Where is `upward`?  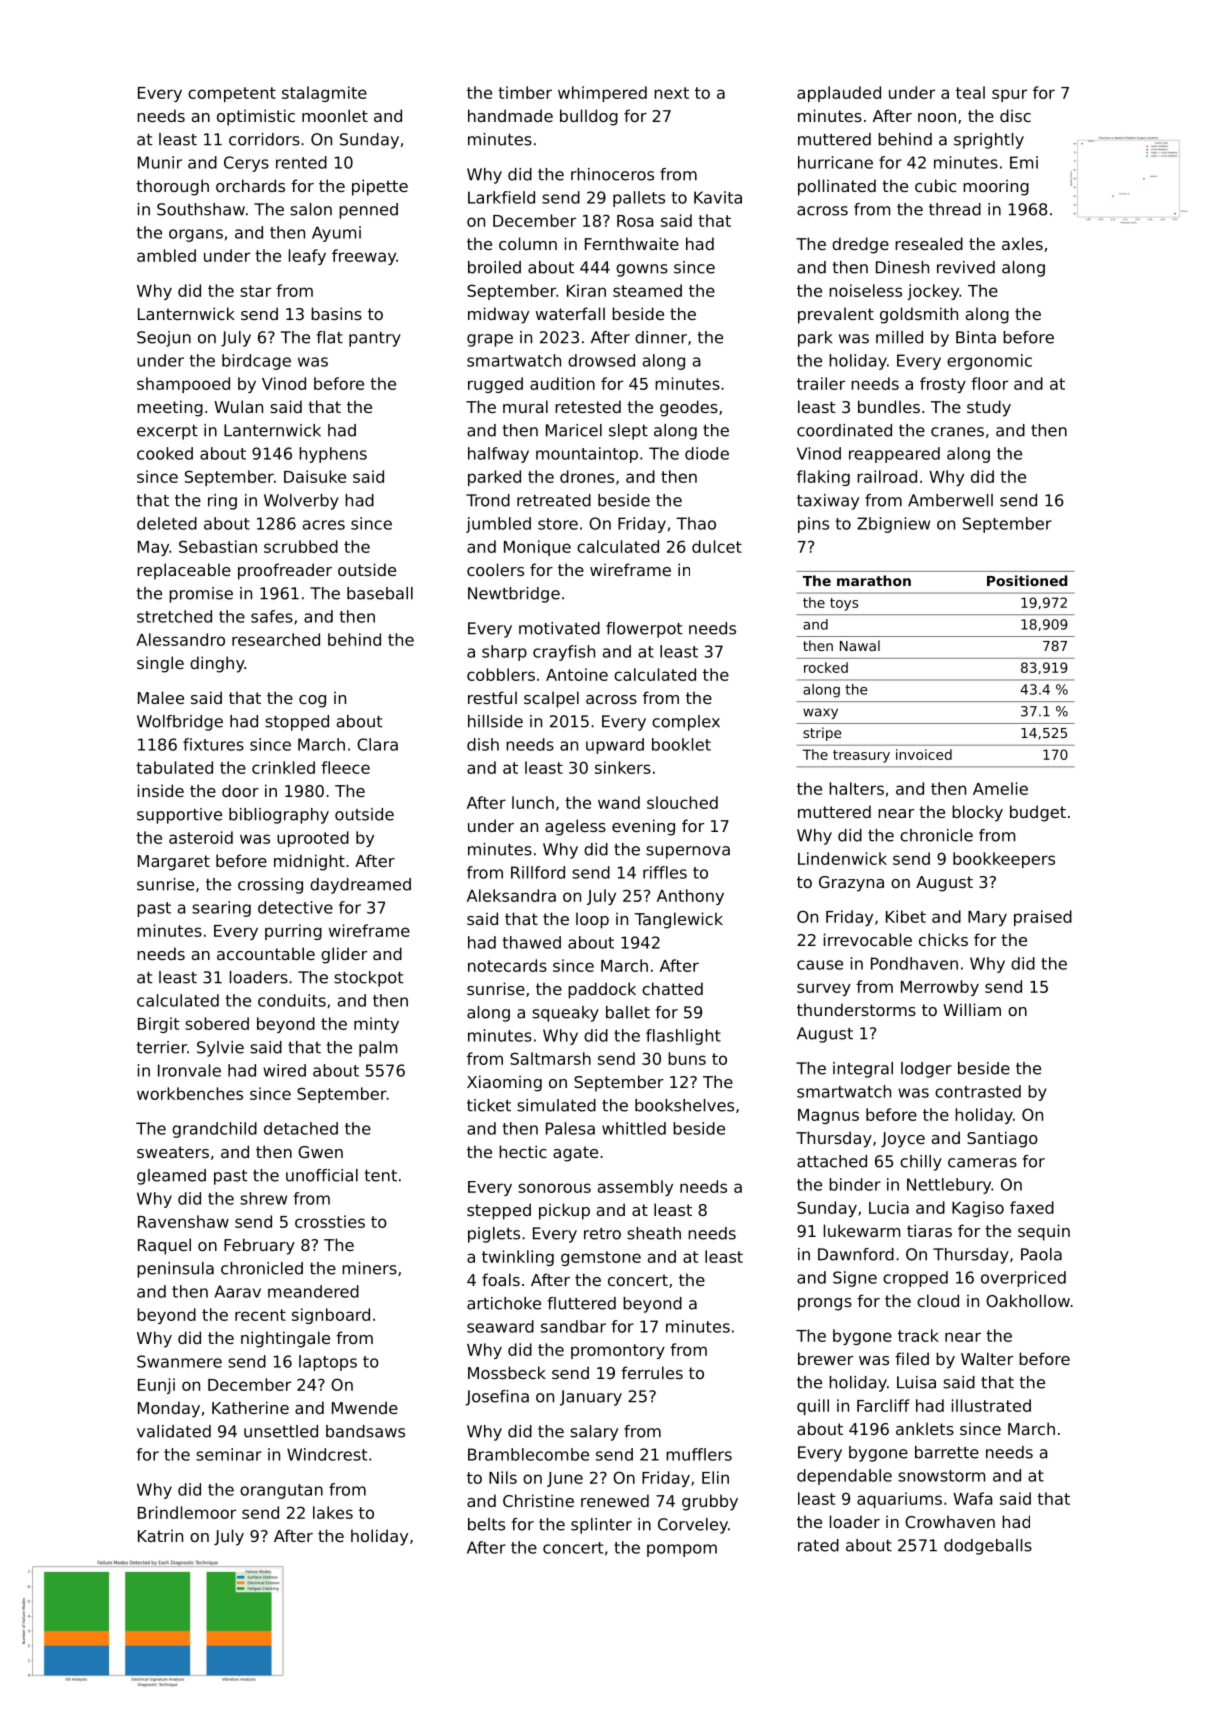 upward is located at coordinates (615, 746).
